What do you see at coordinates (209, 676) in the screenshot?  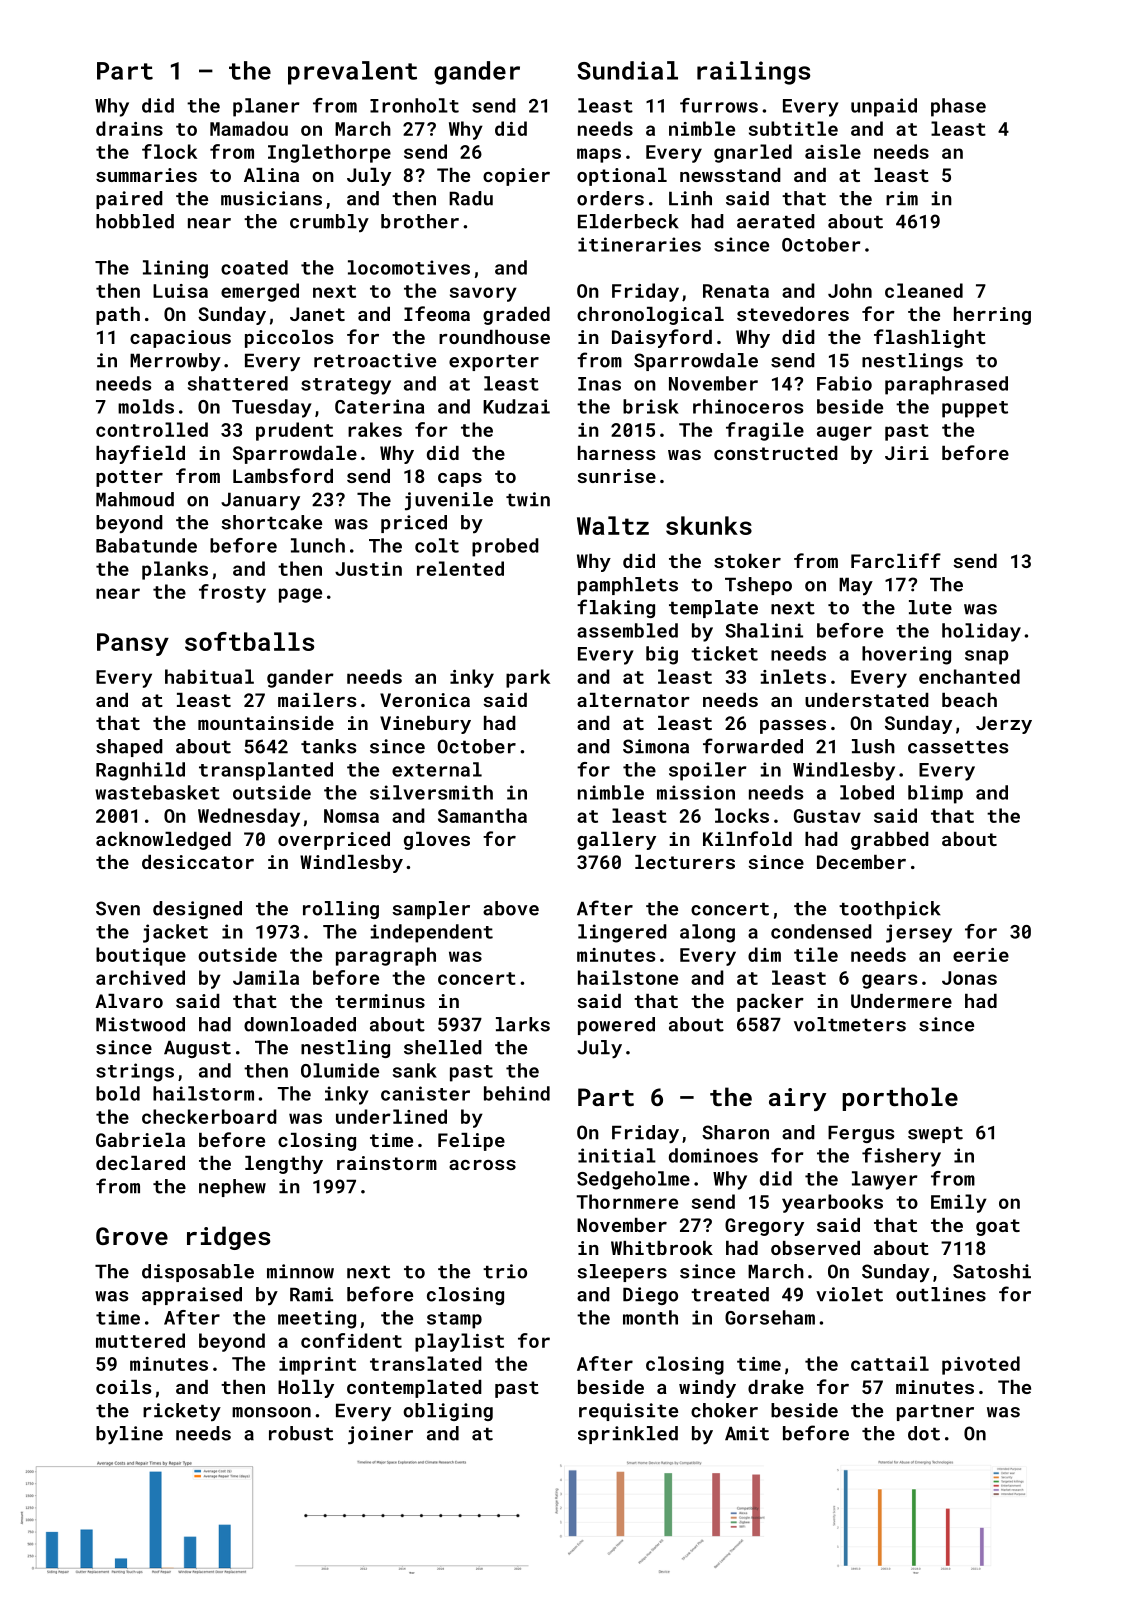 I see `habitual` at bounding box center [209, 676].
